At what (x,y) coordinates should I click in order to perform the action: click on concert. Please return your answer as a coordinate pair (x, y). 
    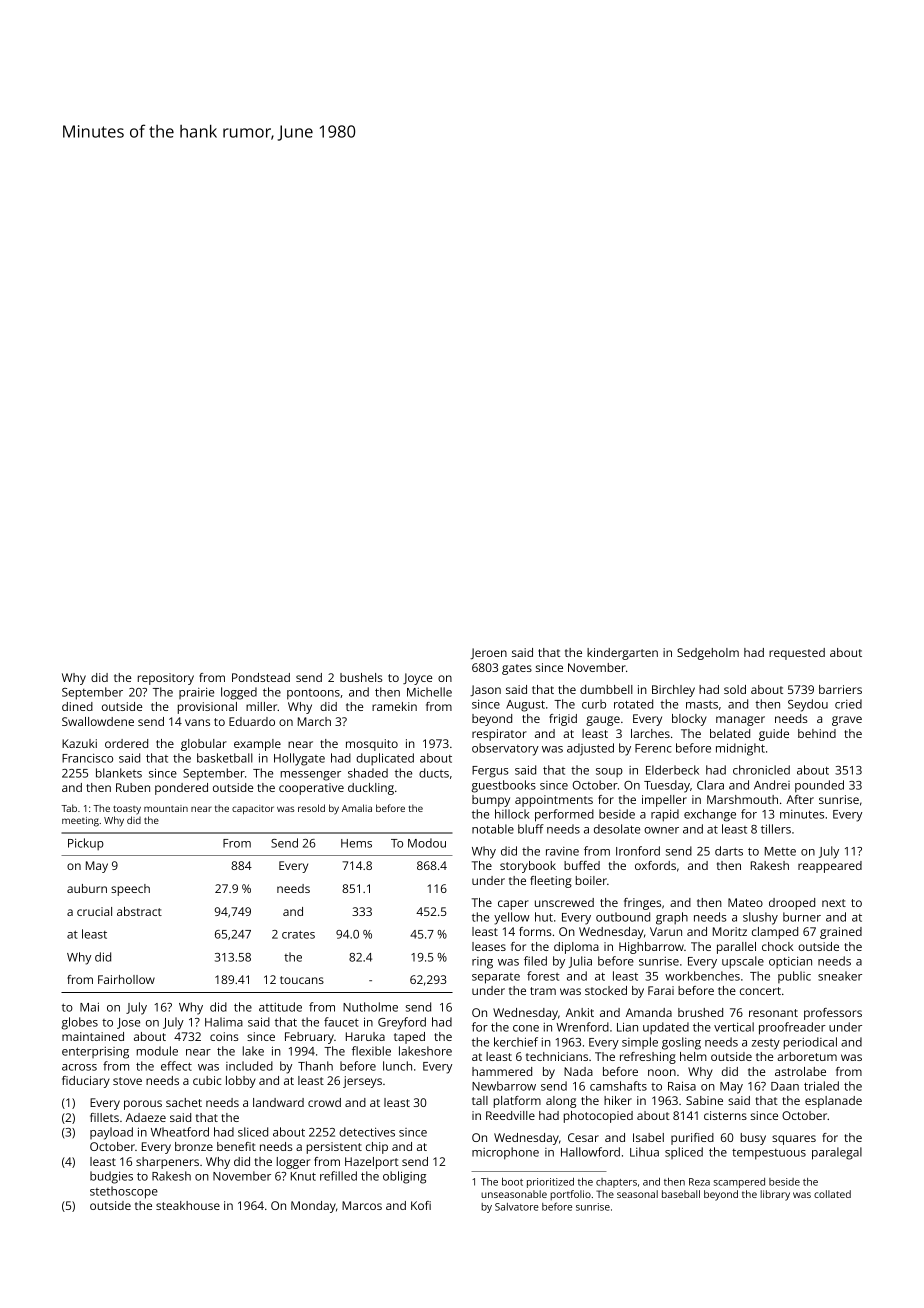
    Looking at the image, I should click on (760, 991).
